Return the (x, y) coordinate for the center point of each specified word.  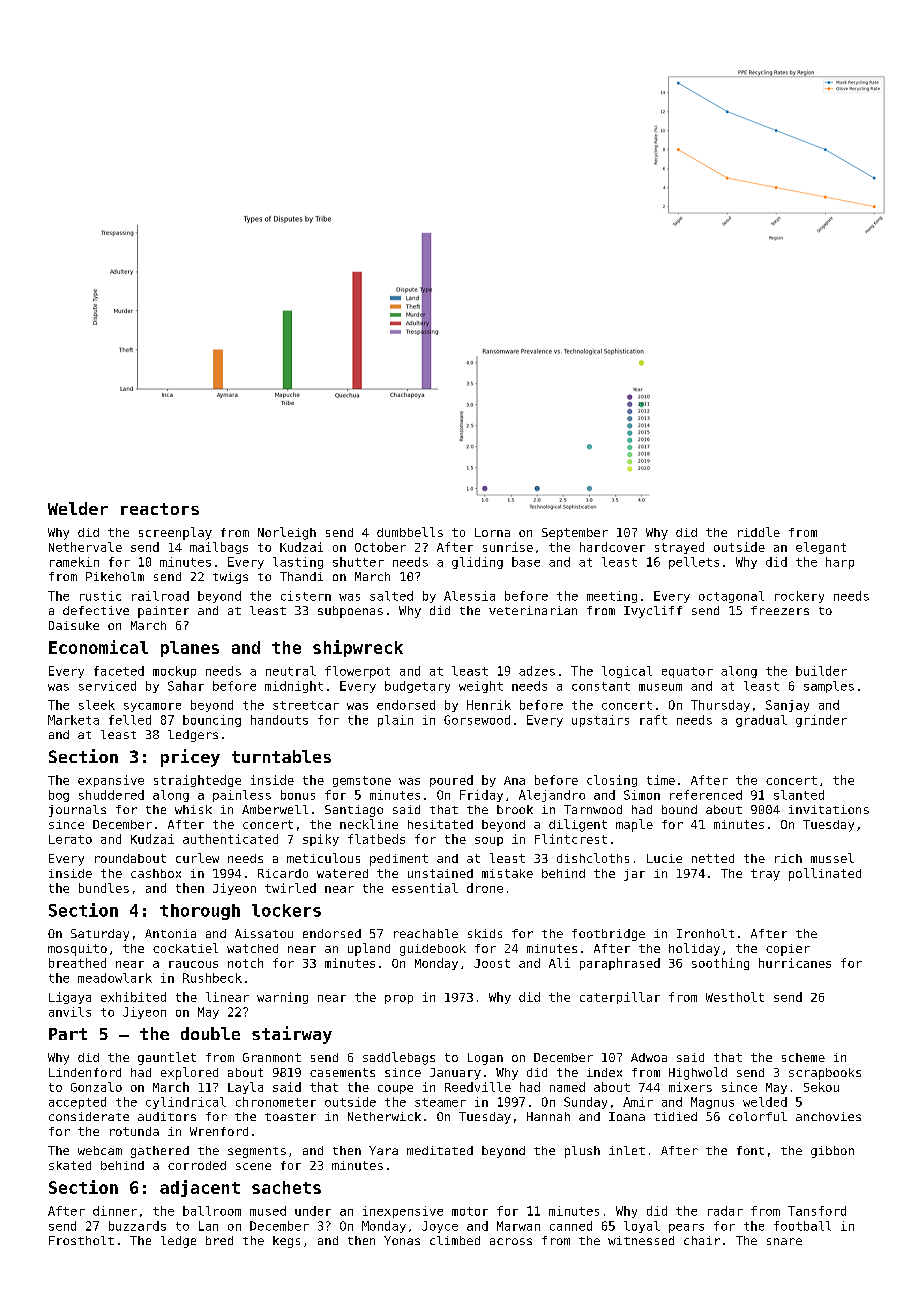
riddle (759, 532)
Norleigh (287, 533)
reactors (160, 509)
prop (399, 999)
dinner (115, 1211)
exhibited (133, 997)
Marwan (518, 1226)
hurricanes (795, 963)
